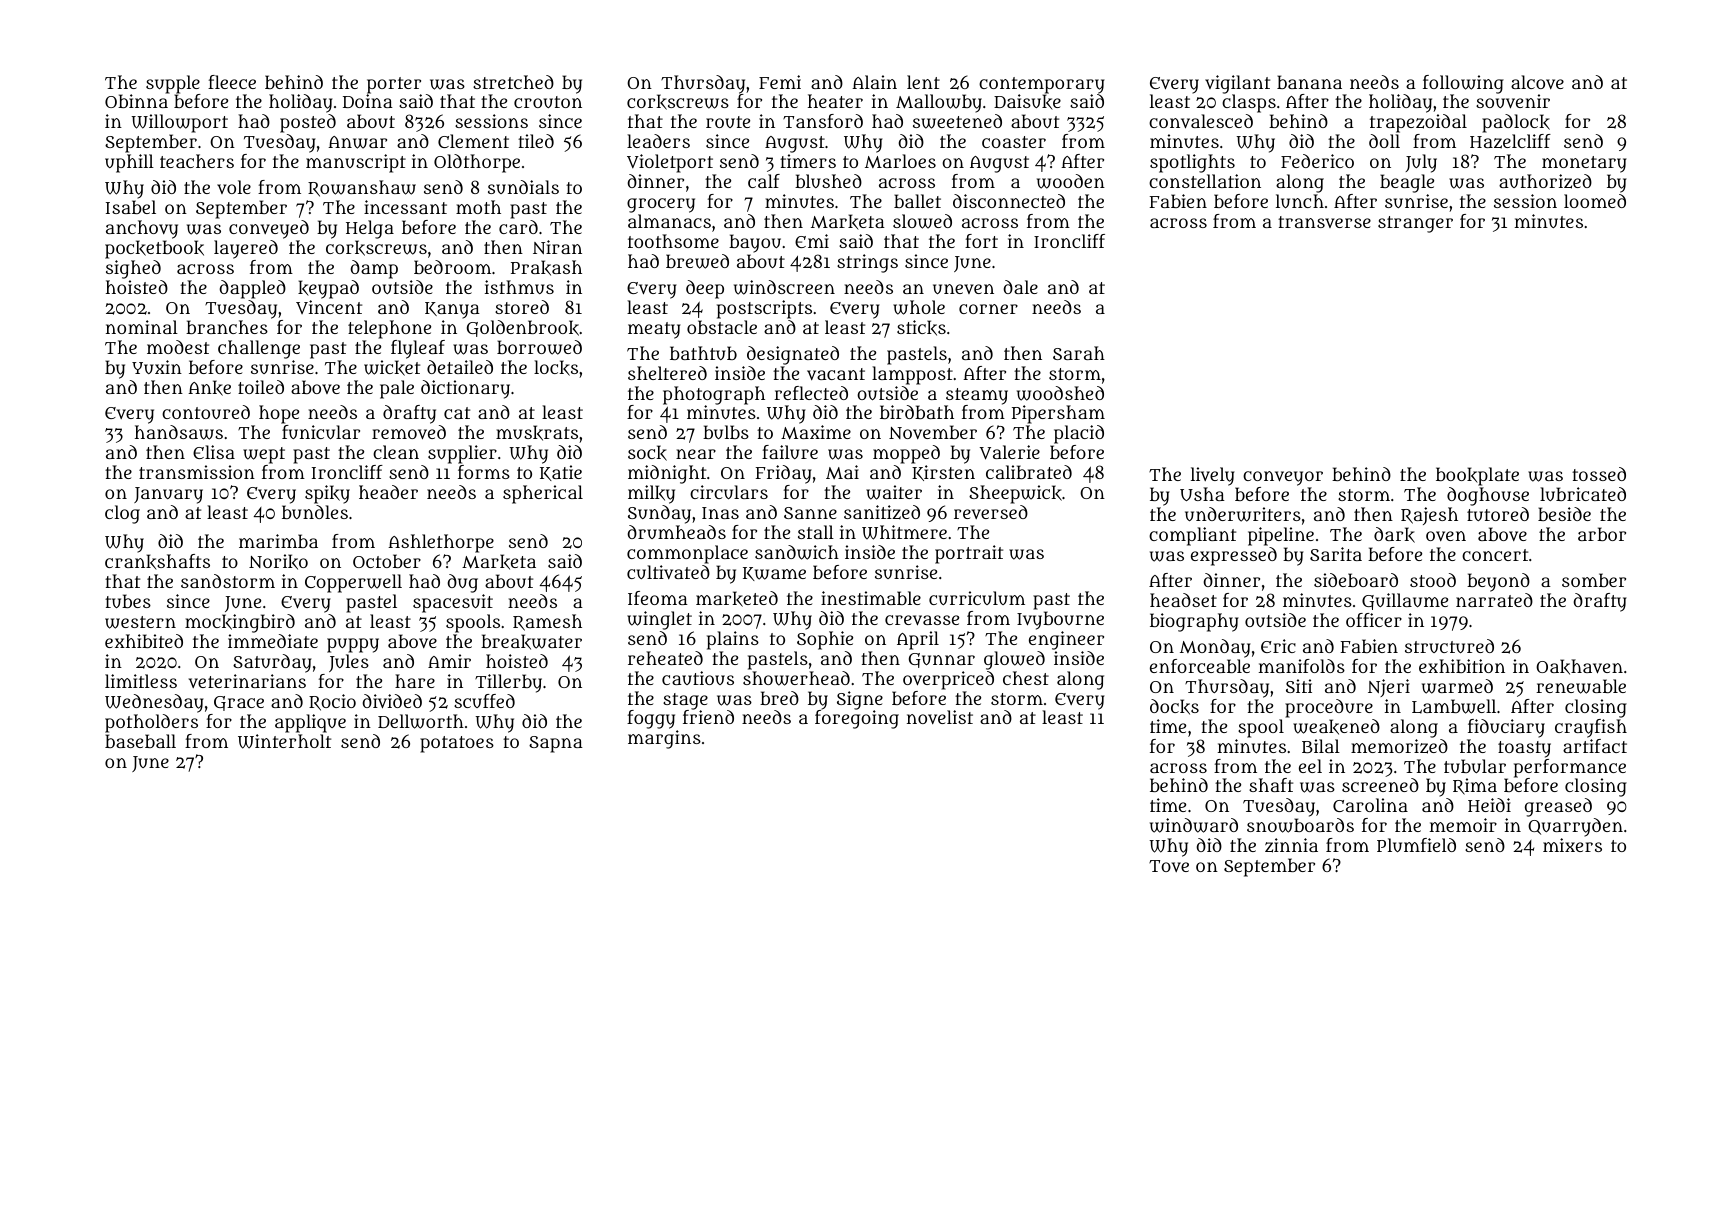 The width and height of the image is (1732, 1225). Describe the element at coordinates (659, 620) in the image. I see `winglet` at that location.
